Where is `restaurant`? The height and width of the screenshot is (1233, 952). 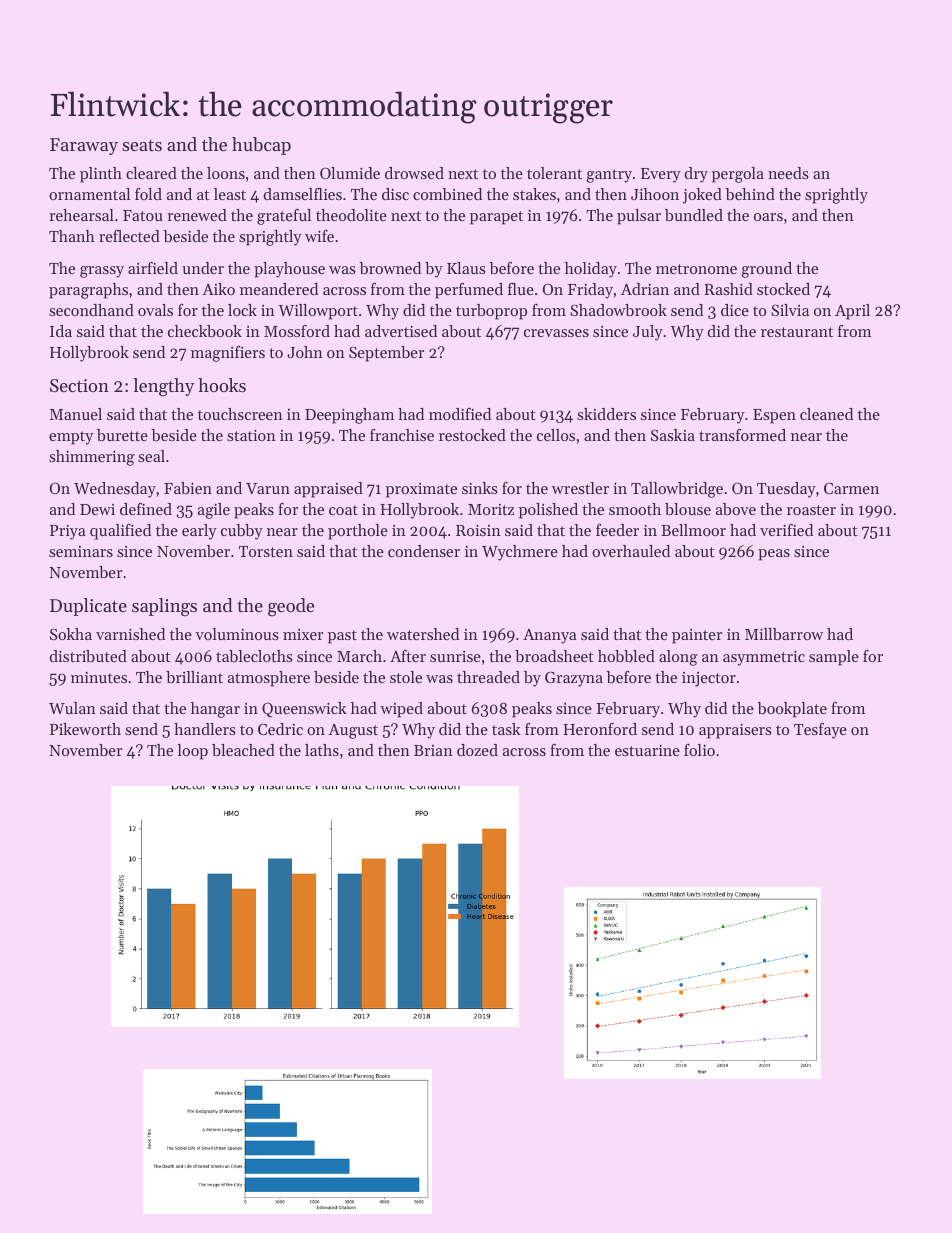 restaurant is located at coordinates (797, 332).
